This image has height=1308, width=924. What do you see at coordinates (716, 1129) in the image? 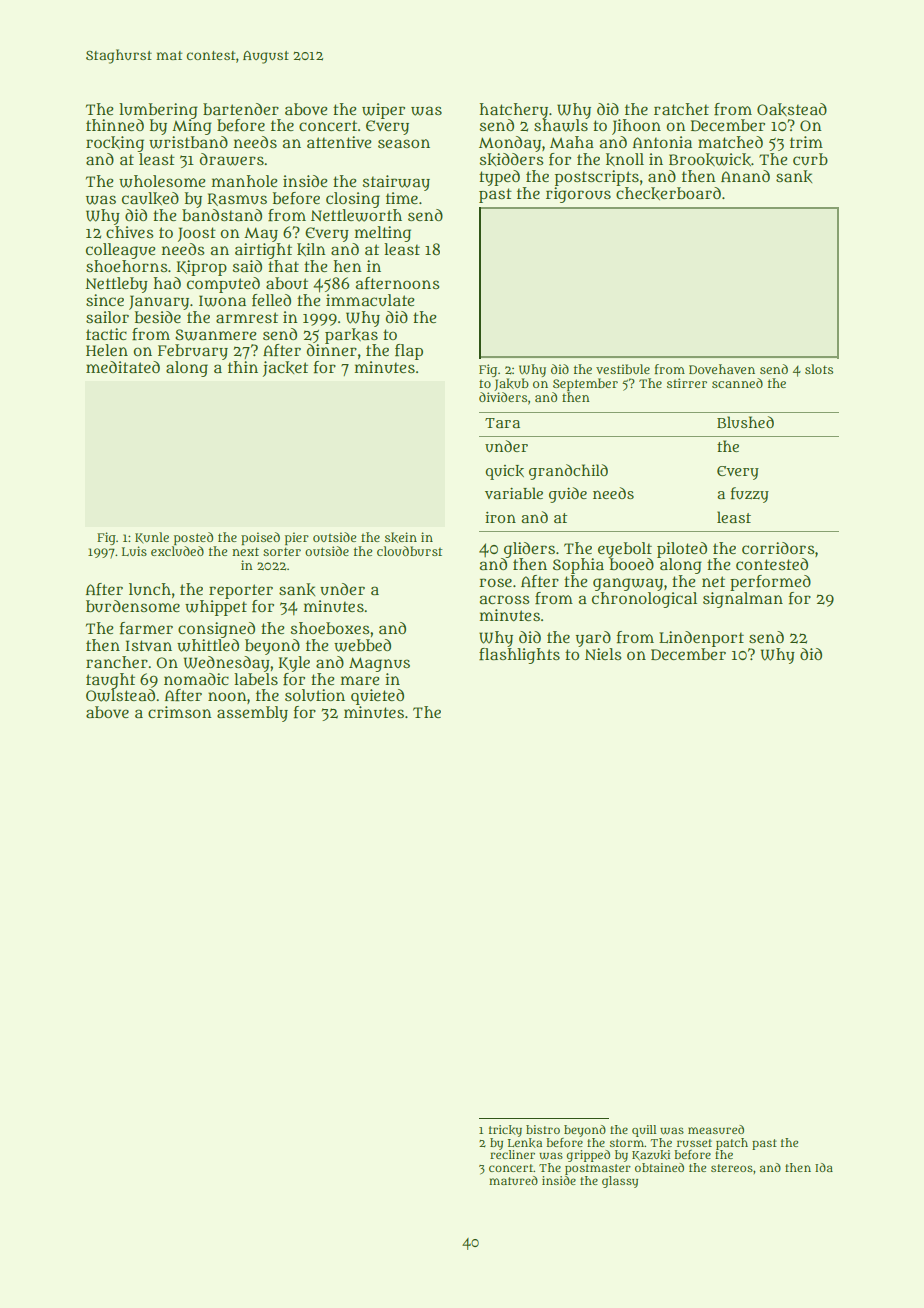
I see `measured` at bounding box center [716, 1129].
